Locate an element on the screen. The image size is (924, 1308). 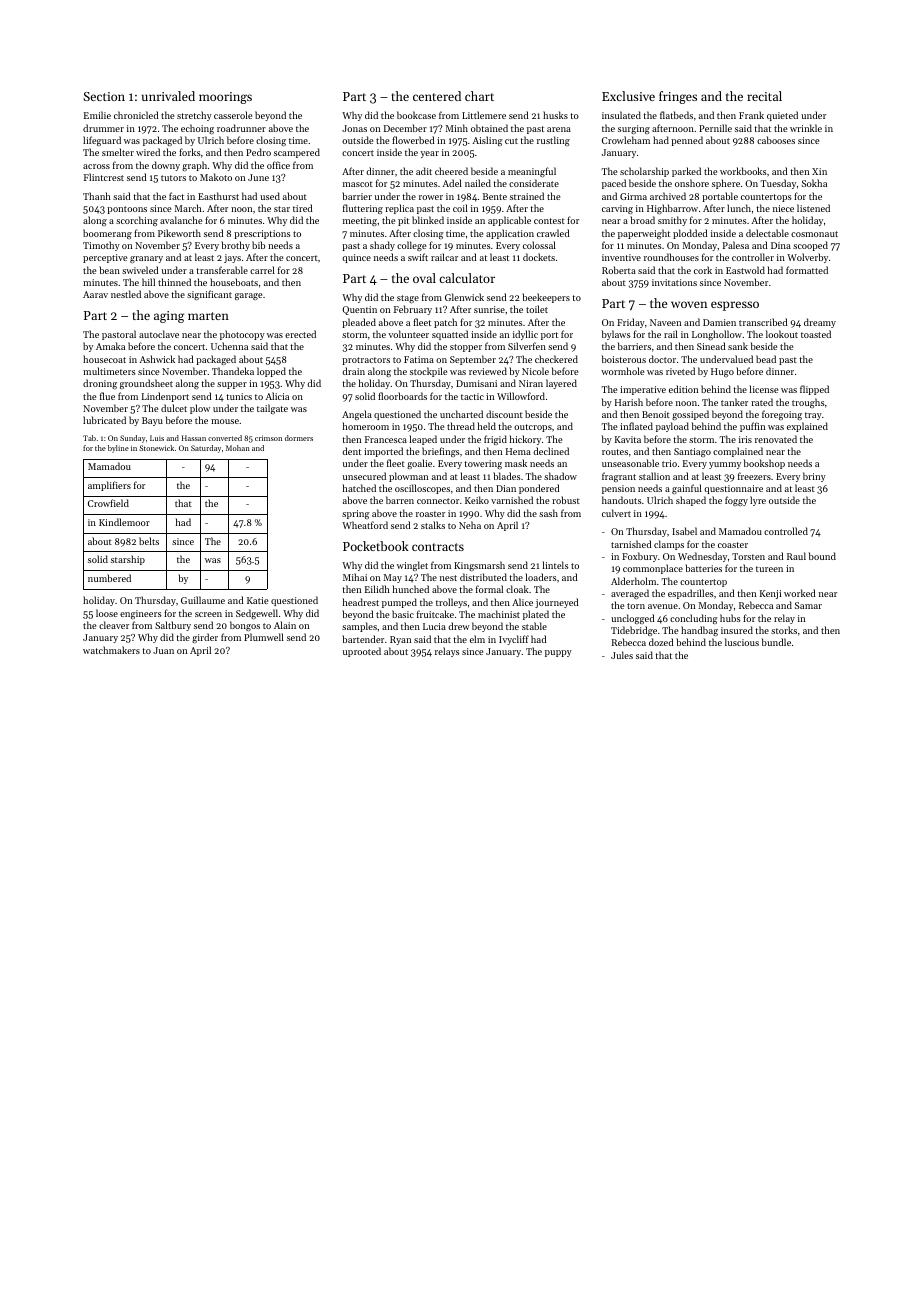
Jonas is located at coordinates (354, 128).
